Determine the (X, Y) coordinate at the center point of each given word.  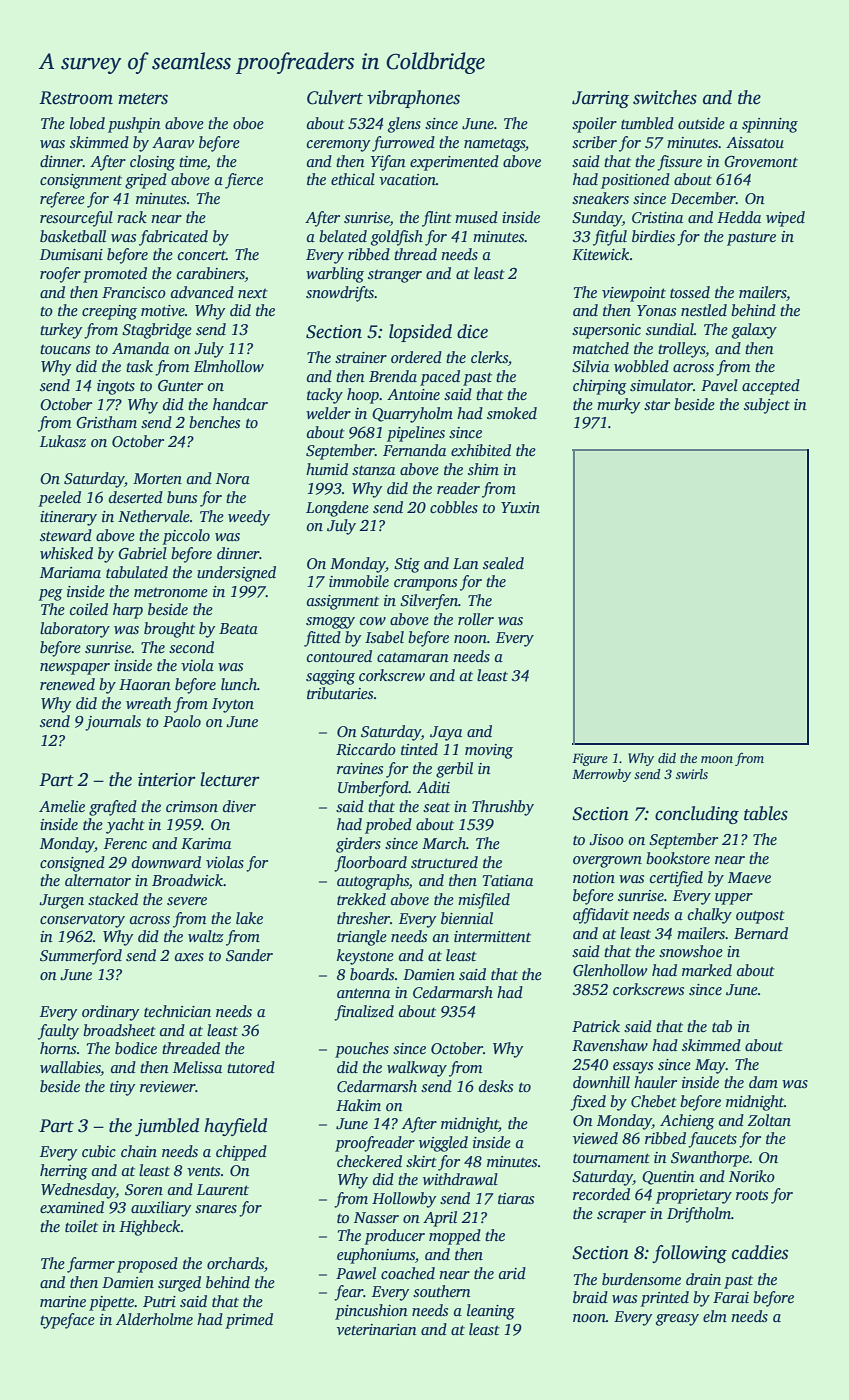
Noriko (752, 1176)
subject (767, 406)
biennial (467, 918)
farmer (91, 1265)
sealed (503, 563)
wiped (785, 219)
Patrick (596, 1026)
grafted (113, 808)
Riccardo (366, 749)
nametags (494, 145)
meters (143, 99)
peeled (59, 499)
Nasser (376, 1217)
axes (189, 957)
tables (766, 813)
